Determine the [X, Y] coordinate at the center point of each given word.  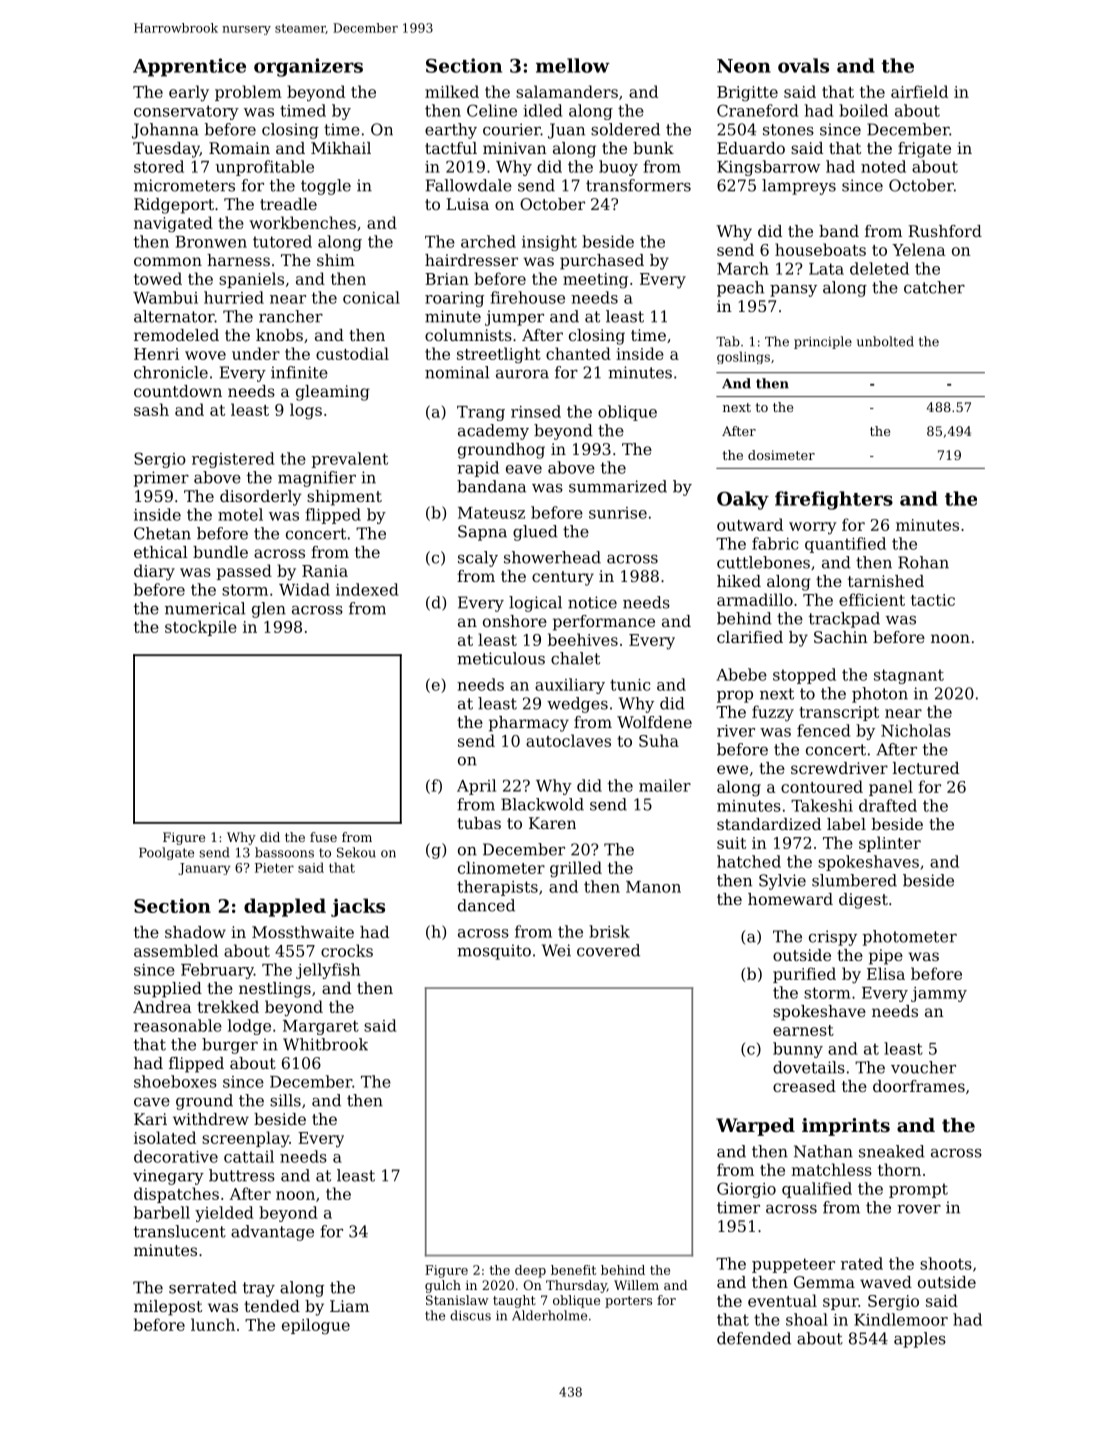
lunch [213, 1324]
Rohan [923, 562]
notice [592, 602]
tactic [933, 600]
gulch [443, 1286]
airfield [919, 91]
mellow [573, 65]
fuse [323, 837]
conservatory [186, 112]
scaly [478, 559]
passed [244, 572]
